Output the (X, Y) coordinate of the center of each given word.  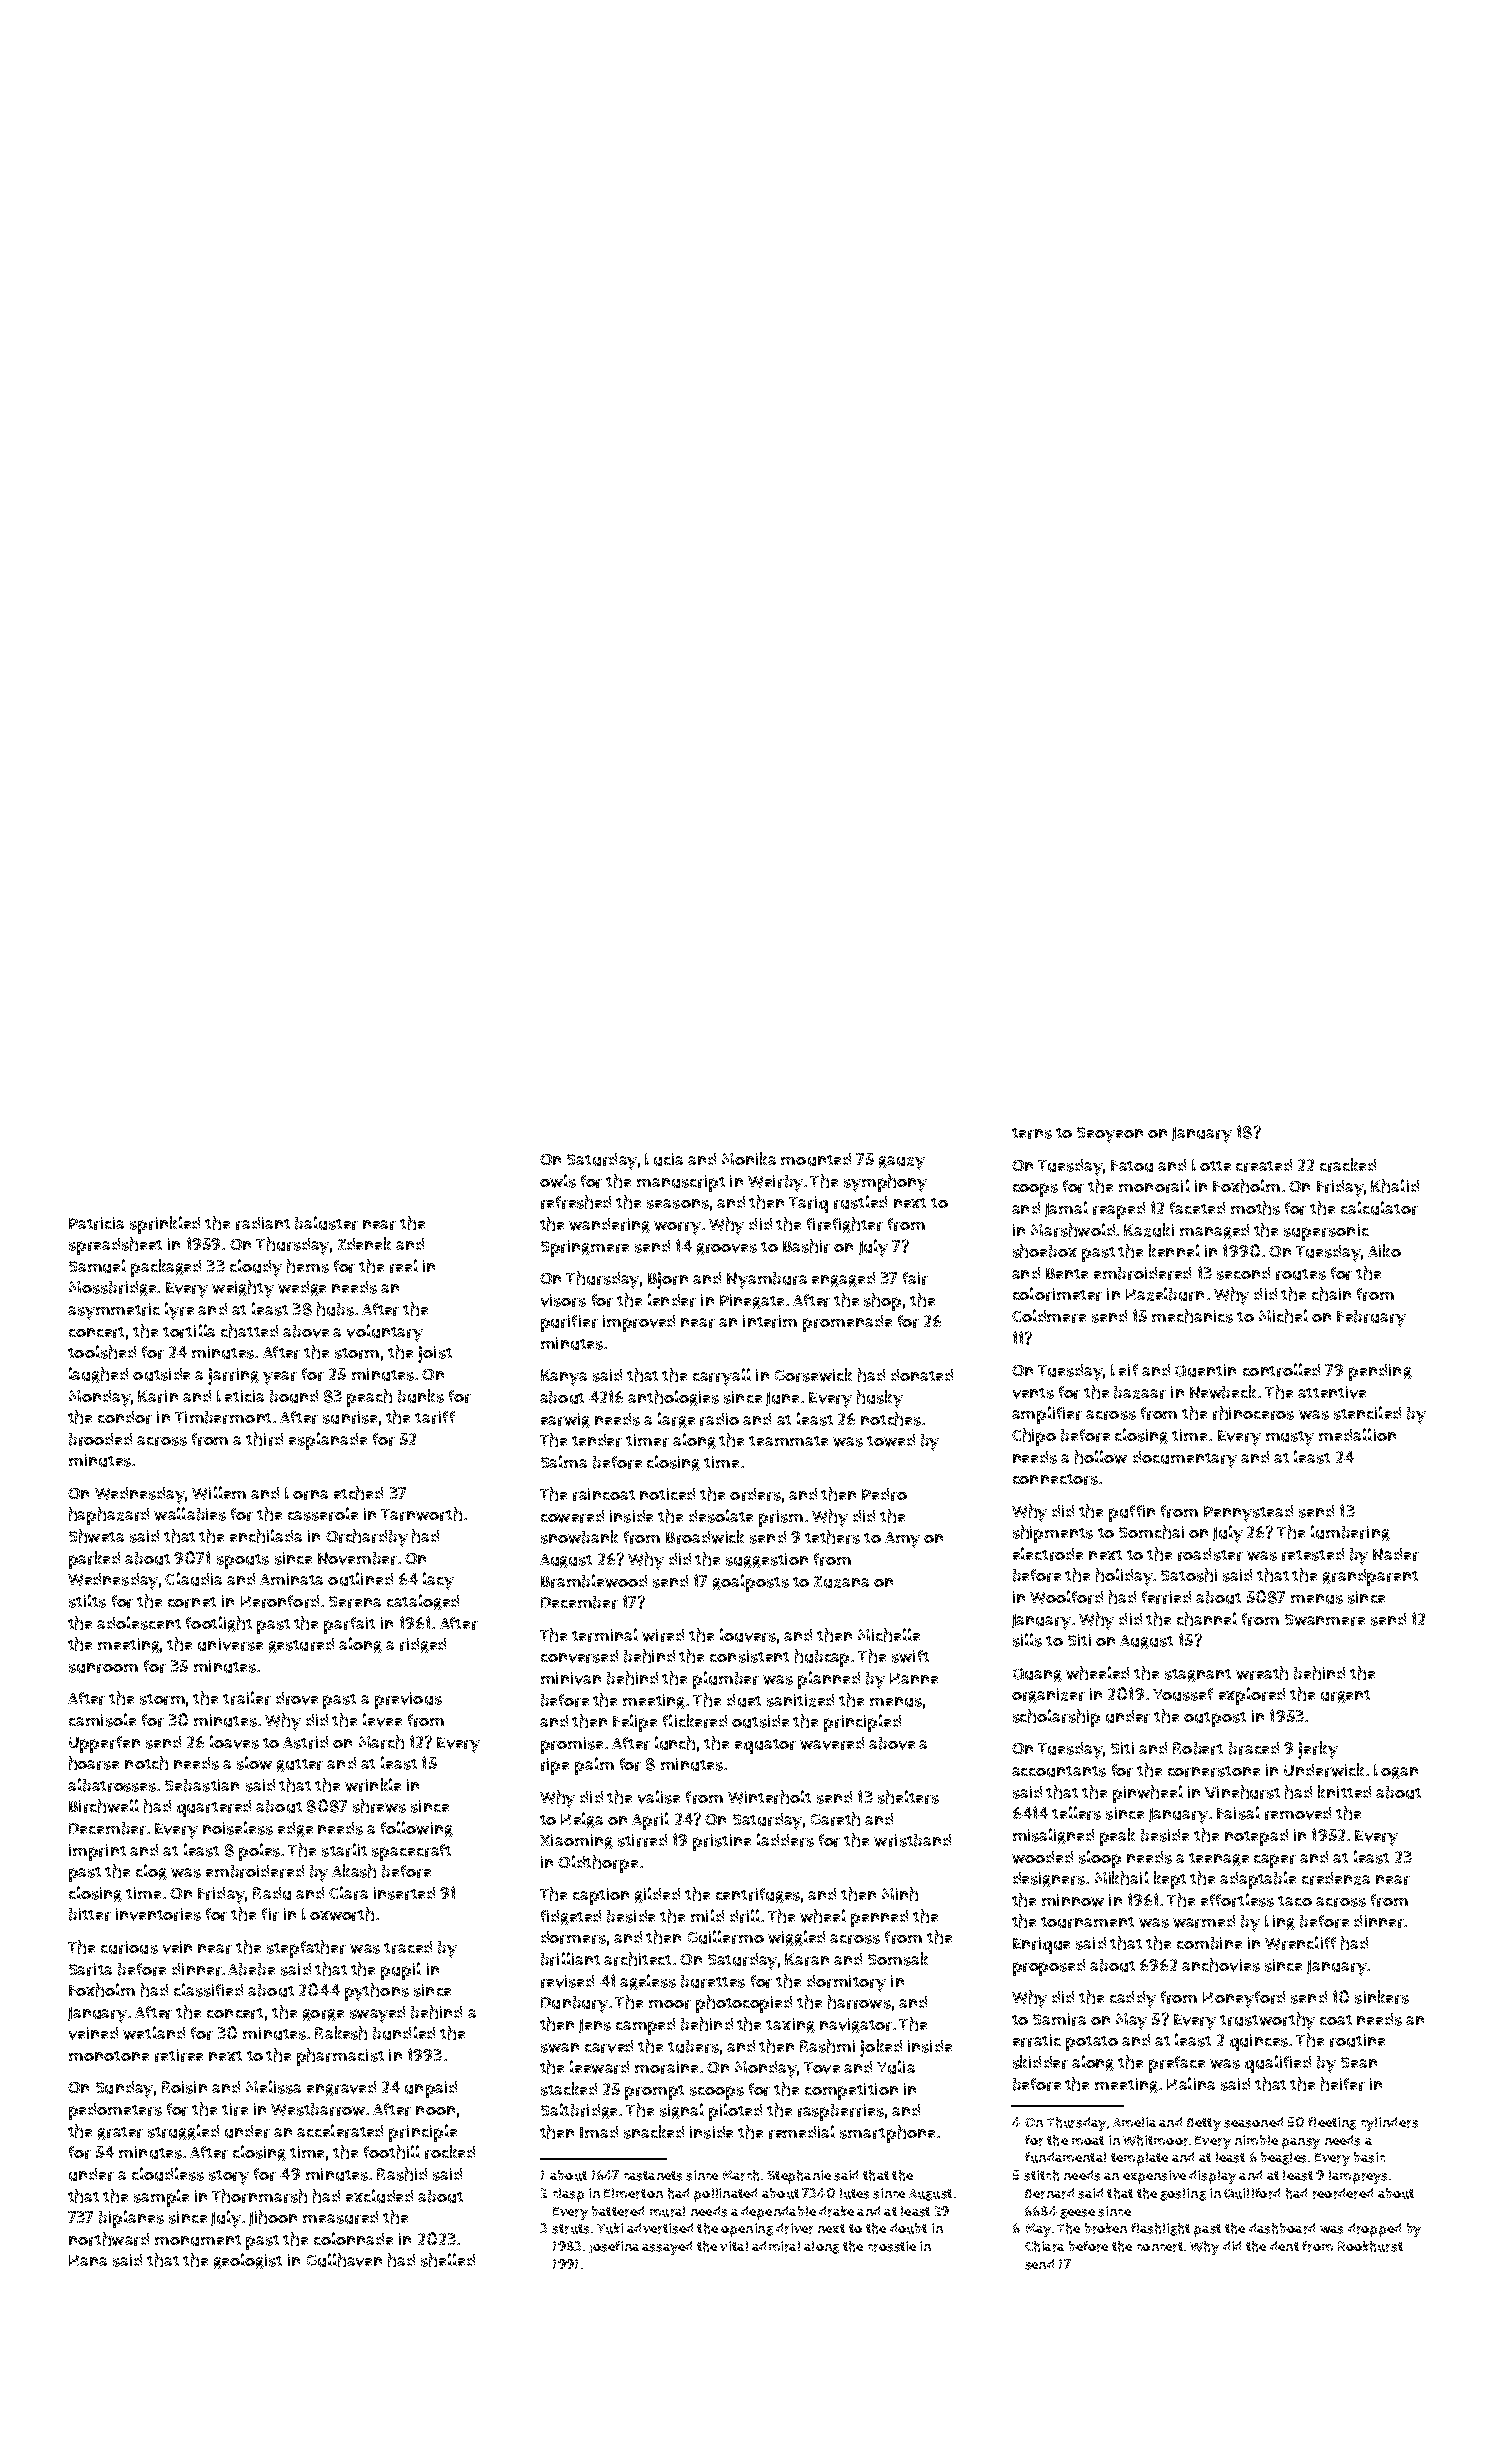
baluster (326, 1223)
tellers (1076, 1813)
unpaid (431, 2089)
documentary (1185, 1459)
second (1243, 1273)
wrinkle (373, 1785)
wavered (832, 1743)
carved (609, 2046)
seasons (678, 1204)
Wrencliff (1300, 1943)
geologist (248, 2261)
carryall (722, 1377)
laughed (98, 1375)
